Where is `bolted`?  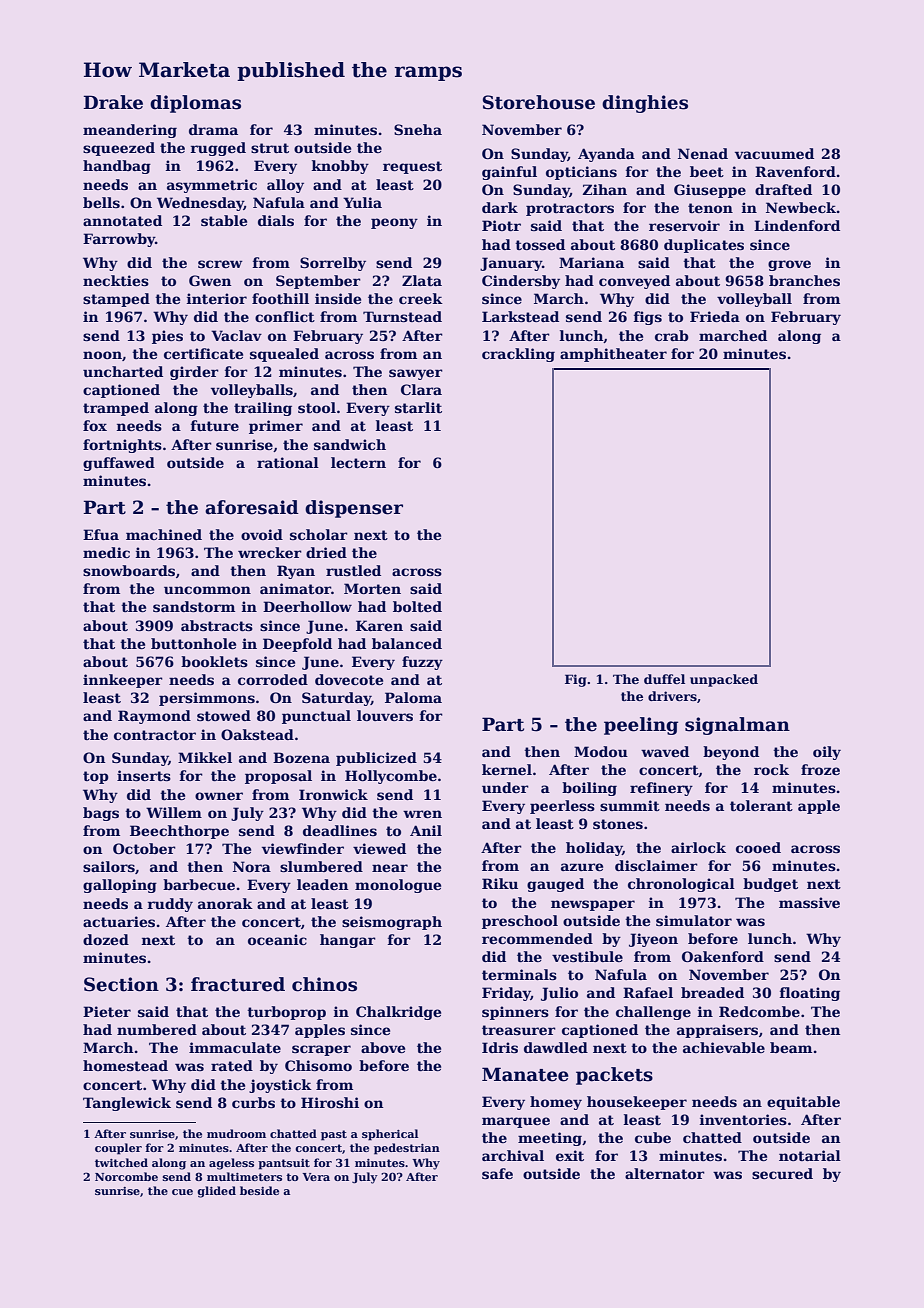
bolted is located at coordinates (417, 606).
